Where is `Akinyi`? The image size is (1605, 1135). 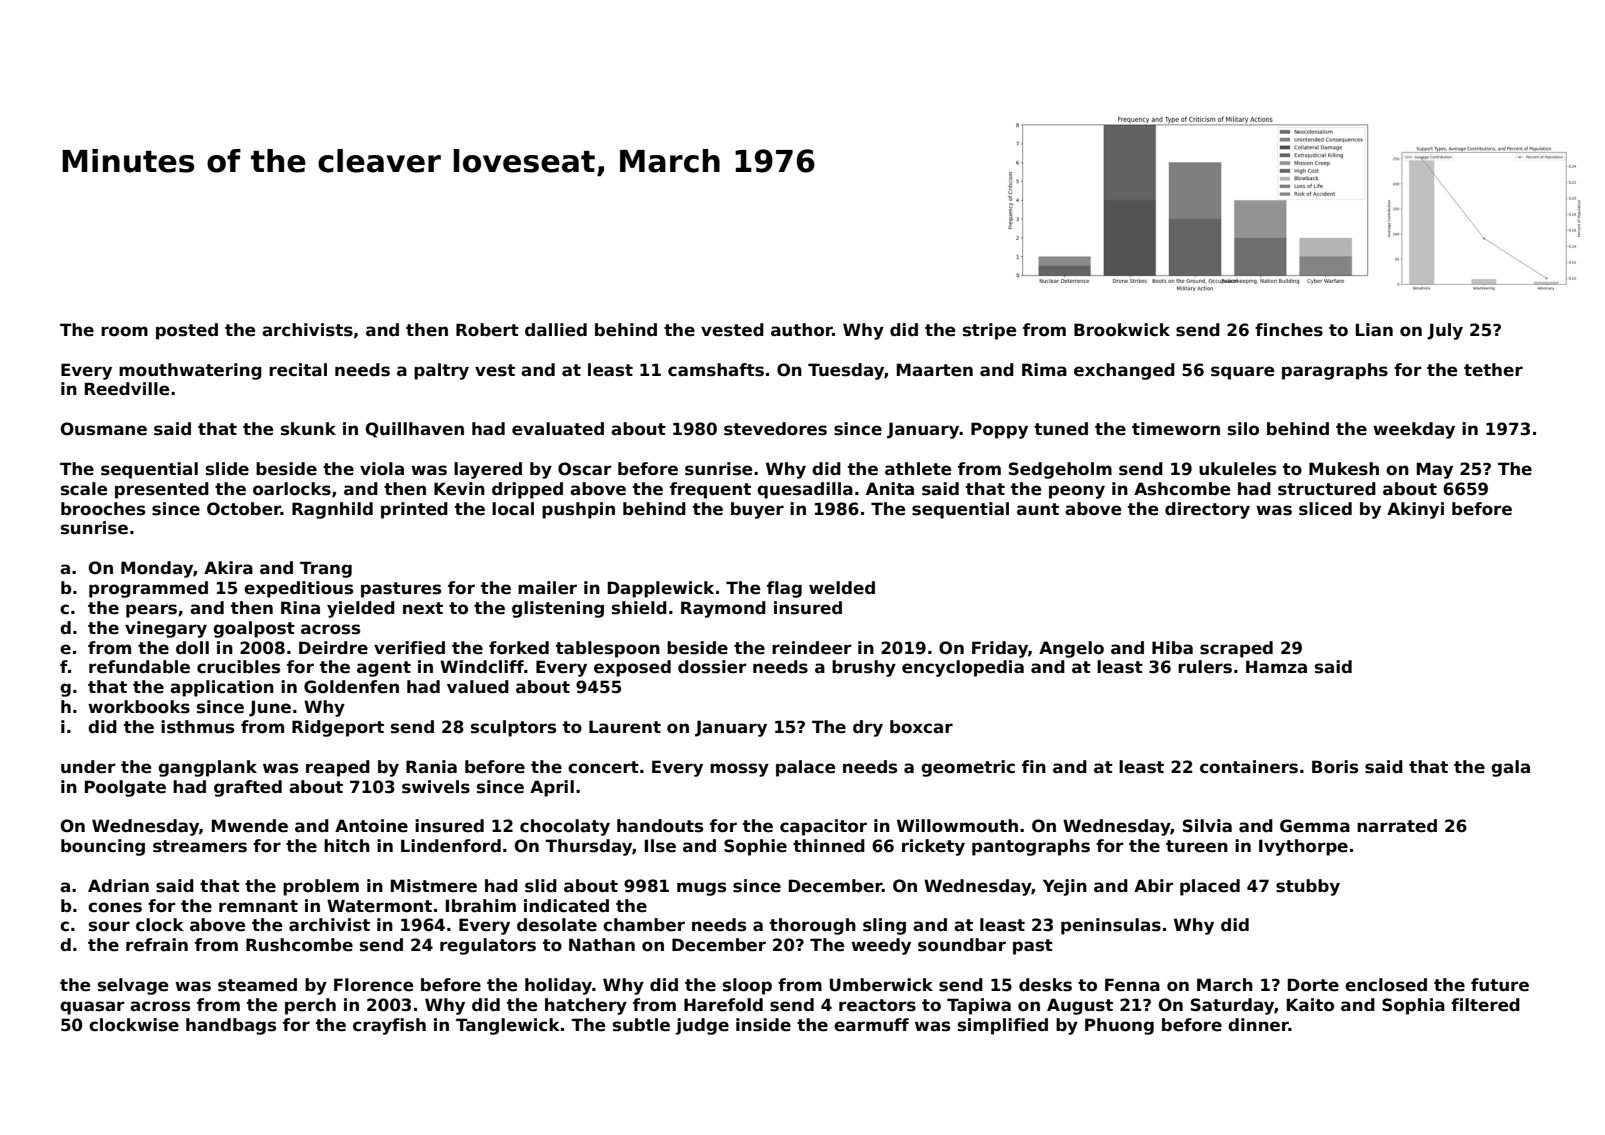 Akinyi is located at coordinates (1415, 510).
